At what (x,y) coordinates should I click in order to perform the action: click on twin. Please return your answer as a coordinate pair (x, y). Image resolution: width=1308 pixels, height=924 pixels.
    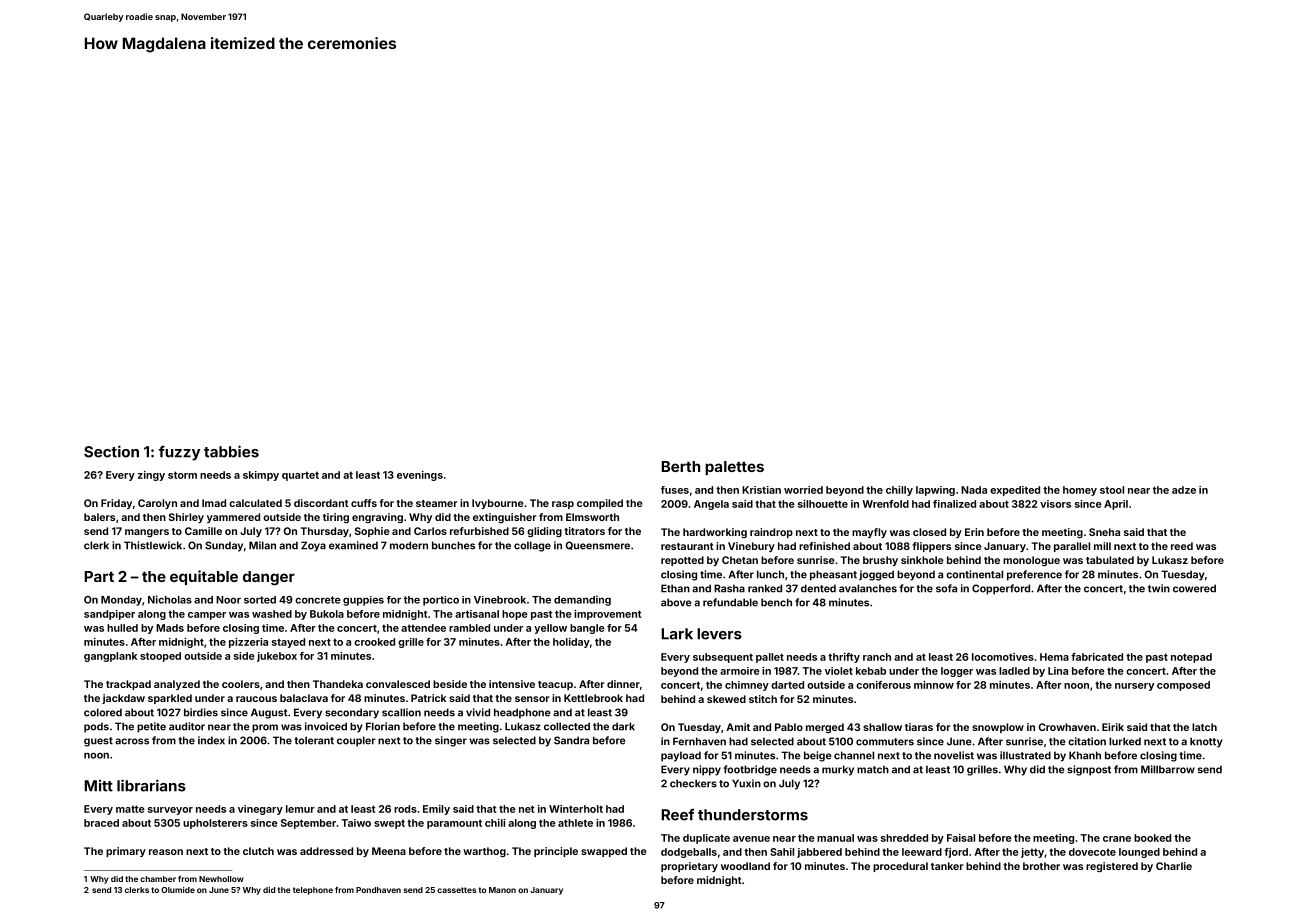
    Looking at the image, I should click on (1159, 588).
